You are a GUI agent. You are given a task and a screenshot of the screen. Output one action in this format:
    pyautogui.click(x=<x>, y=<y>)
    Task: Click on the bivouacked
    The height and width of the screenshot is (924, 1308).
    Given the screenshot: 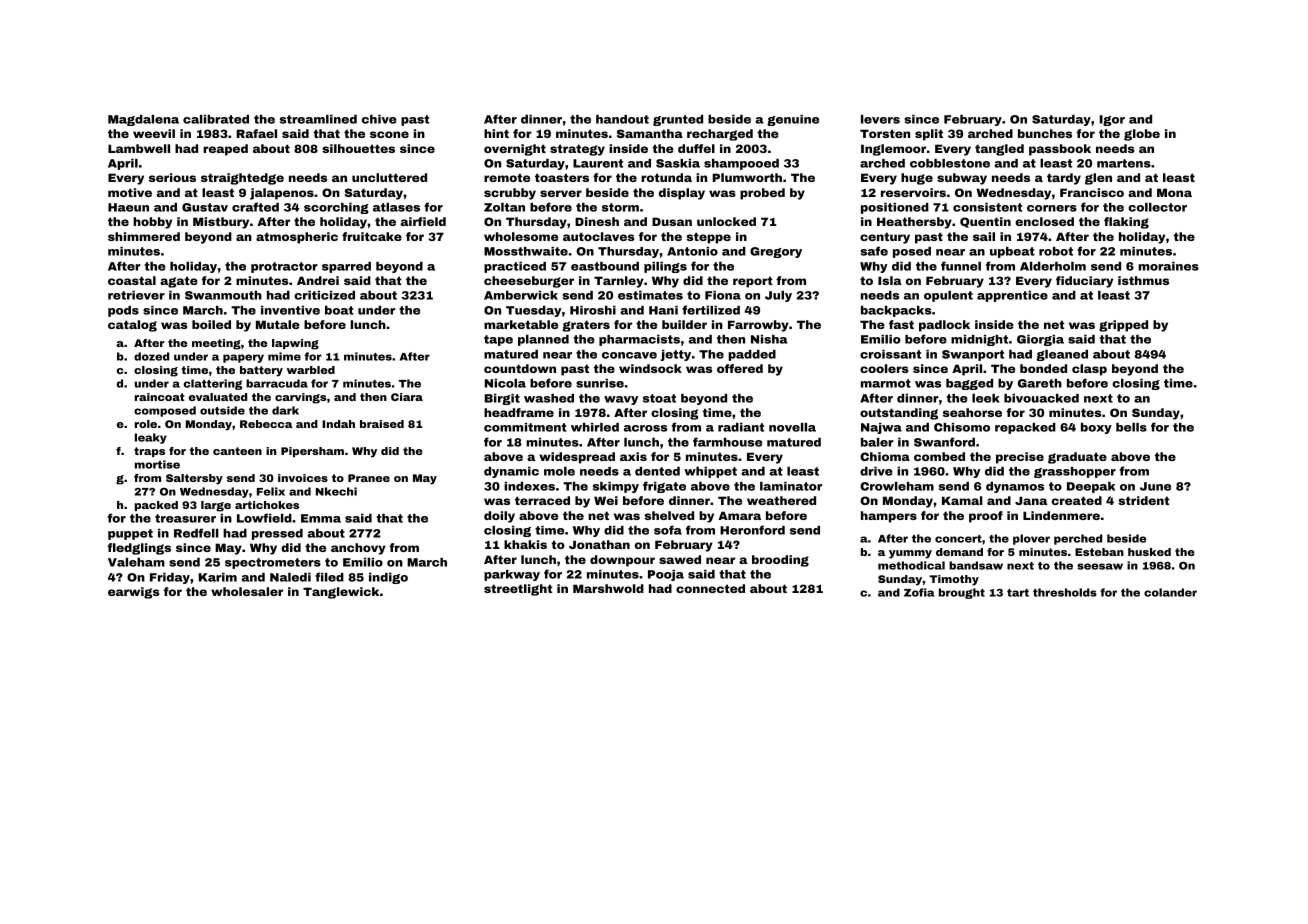 What is the action you would take?
    pyautogui.click(x=1041, y=398)
